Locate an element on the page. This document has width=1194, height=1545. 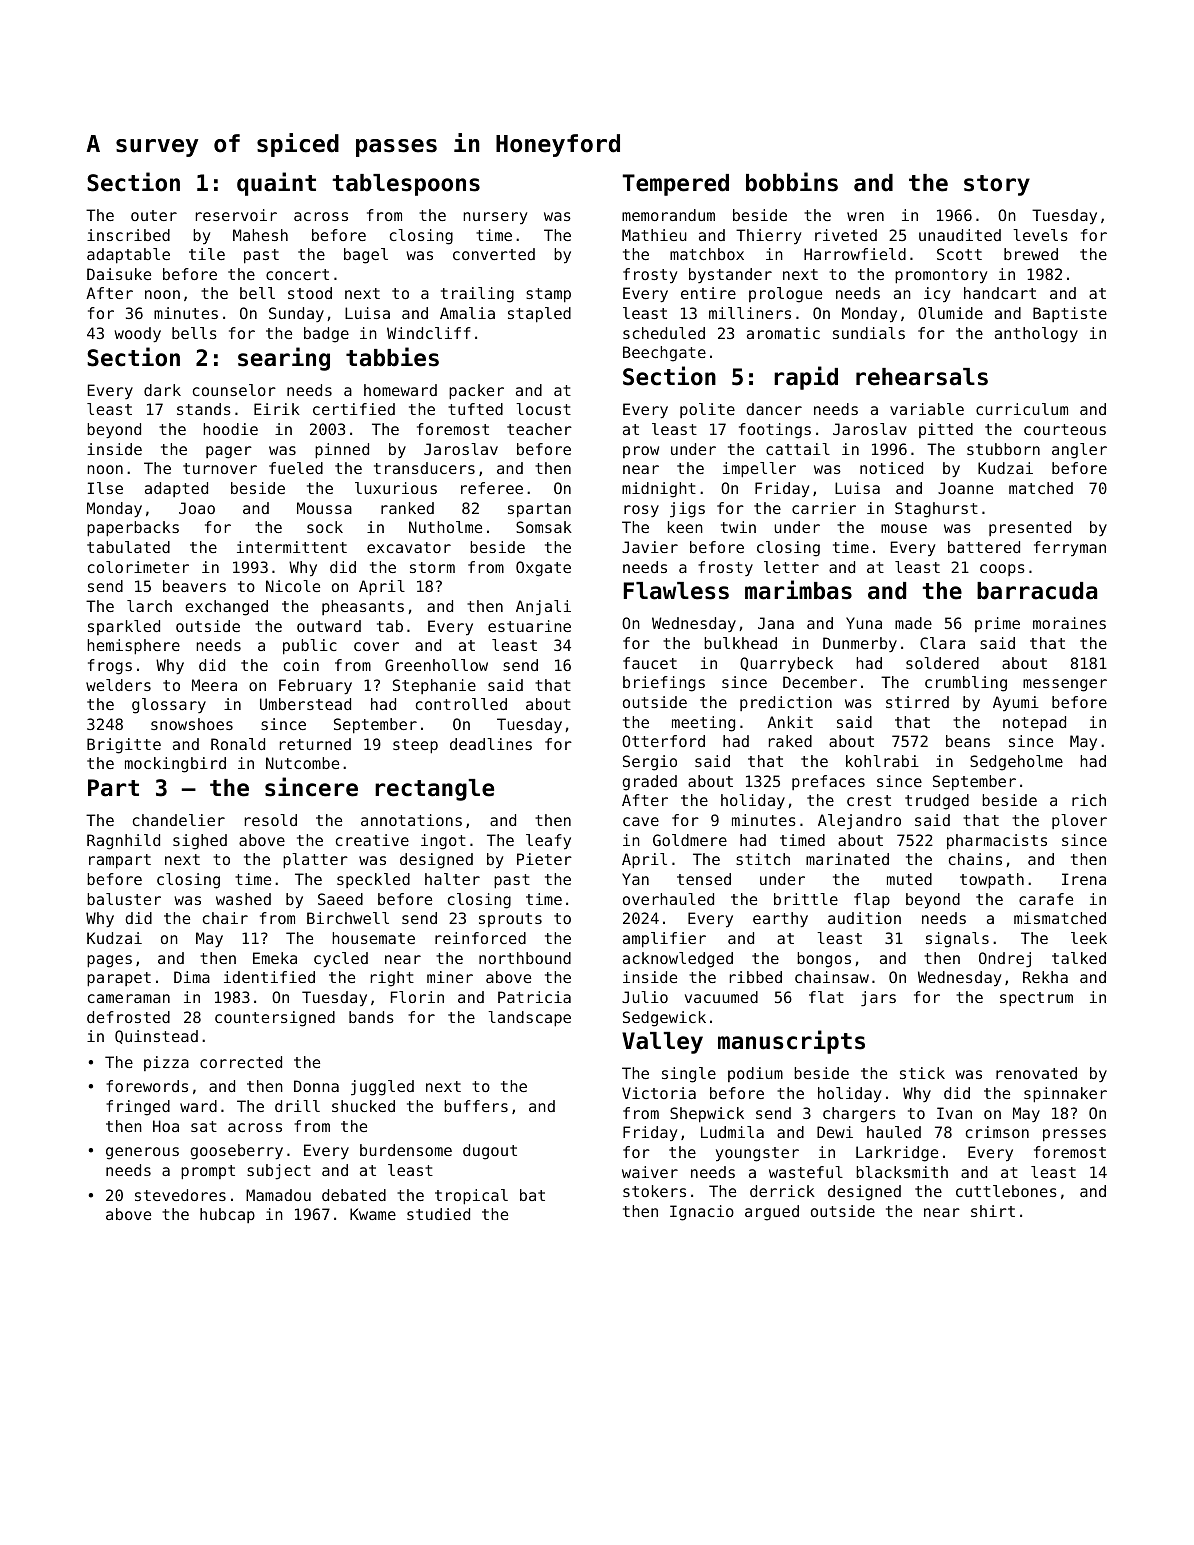
woody is located at coordinates (137, 334).
